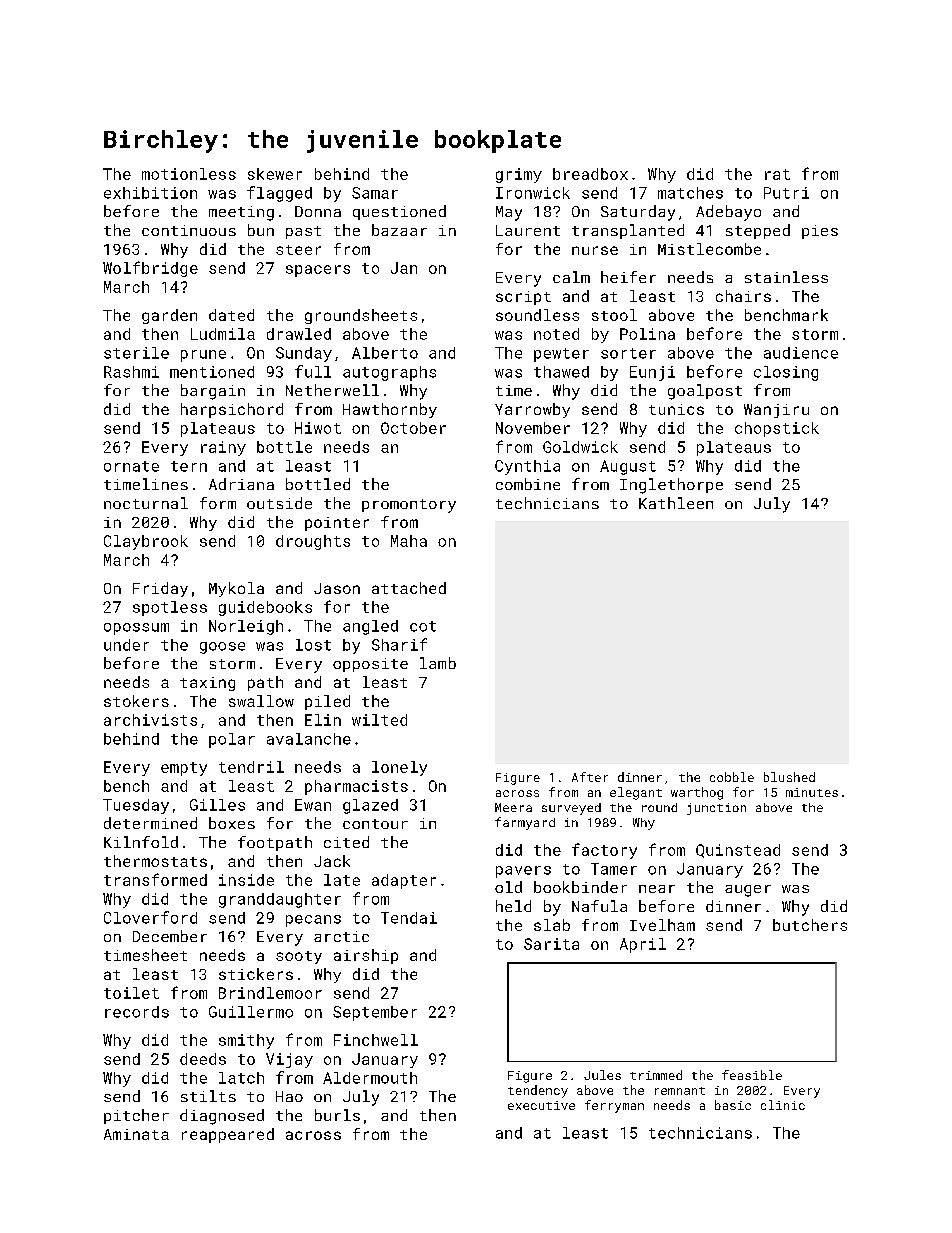  Describe the element at coordinates (519, 175) in the document. I see `grimy` at that location.
